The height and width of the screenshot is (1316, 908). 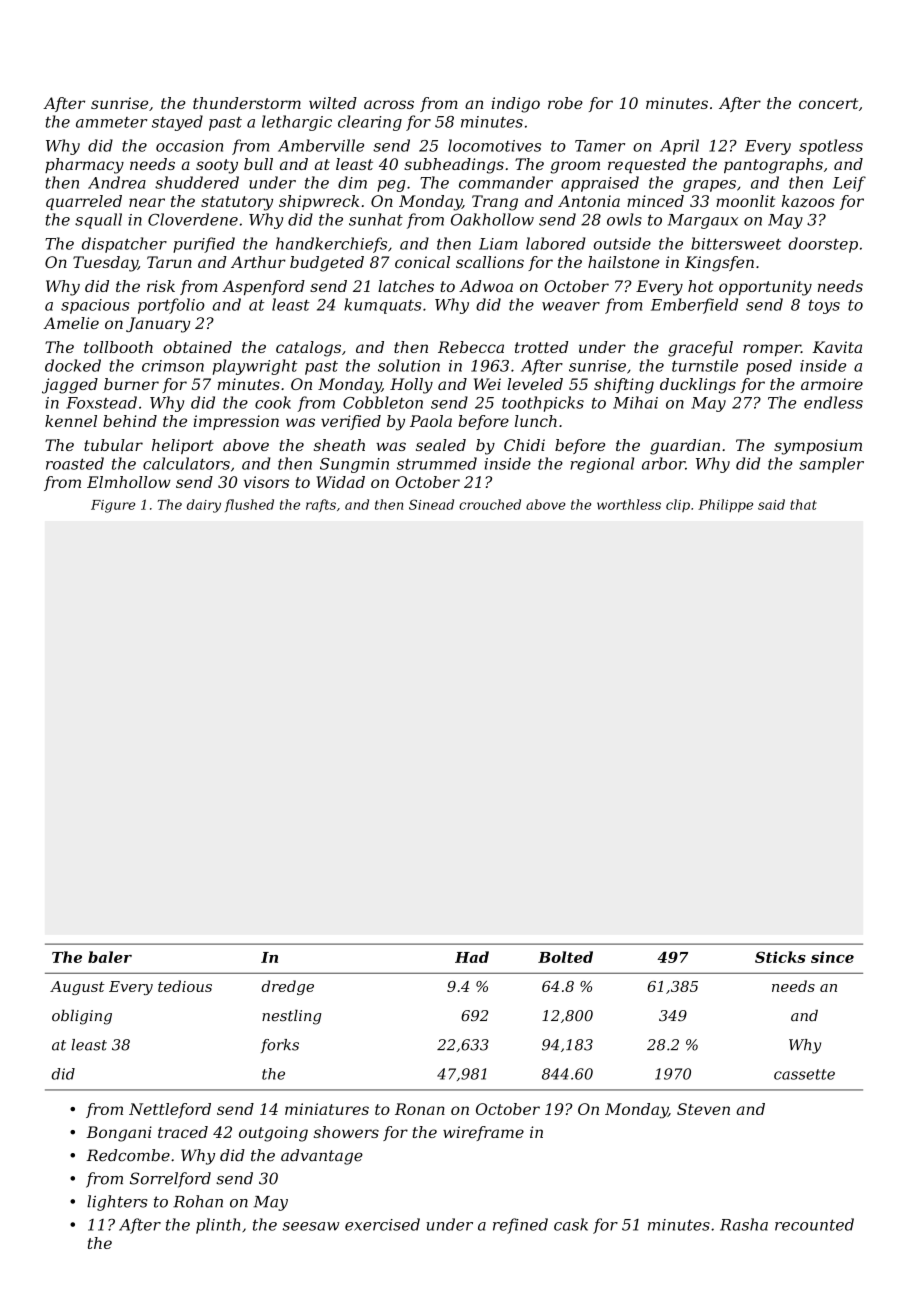 I want to click on plinth, so click(x=218, y=1226).
